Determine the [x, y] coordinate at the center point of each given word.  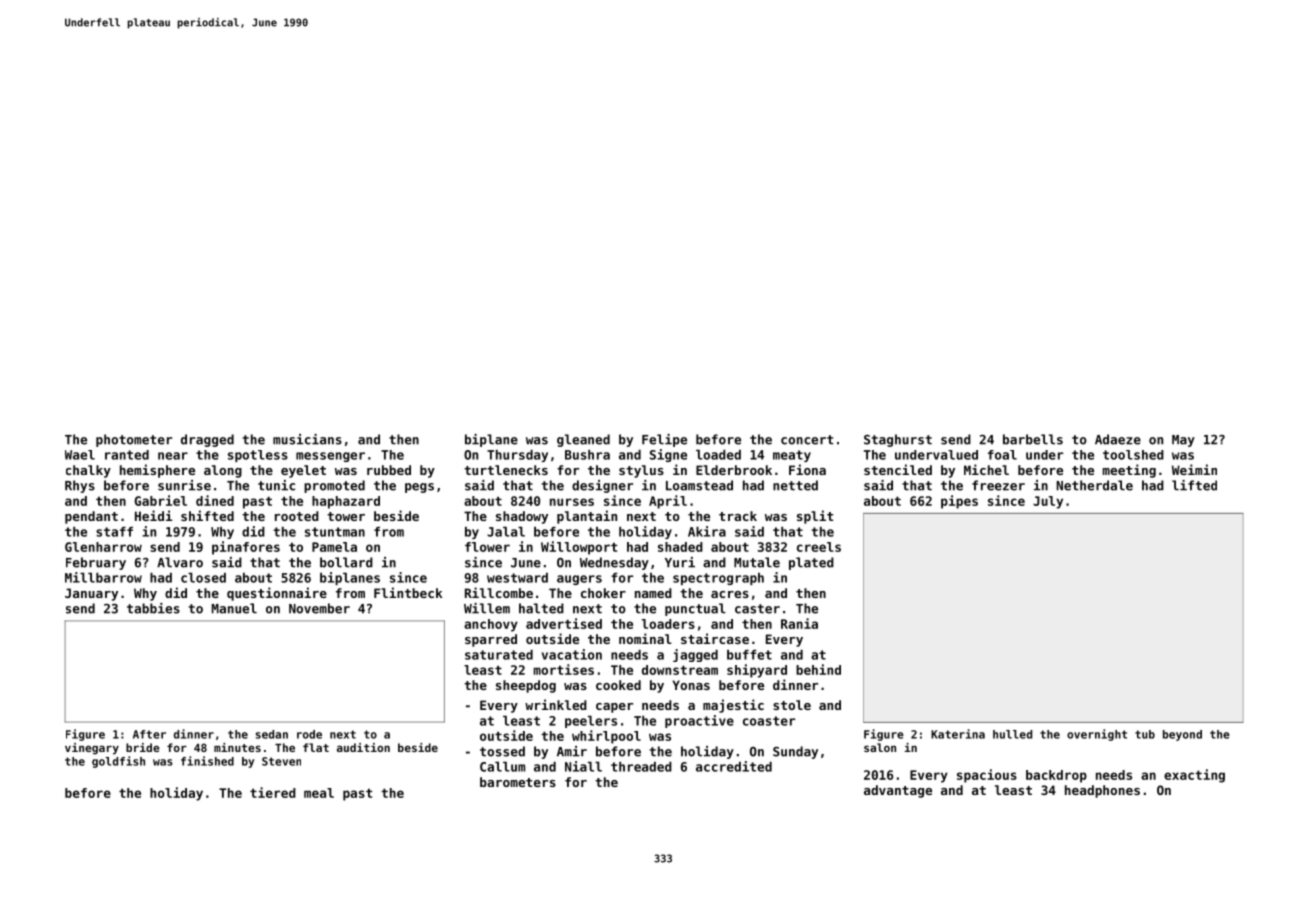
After [149, 734]
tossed [502, 751]
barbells [1033, 439]
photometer [134, 440]
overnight [1097, 735]
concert [807, 440]
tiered [273, 792]
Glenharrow [103, 547]
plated [811, 563]
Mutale [757, 562]
